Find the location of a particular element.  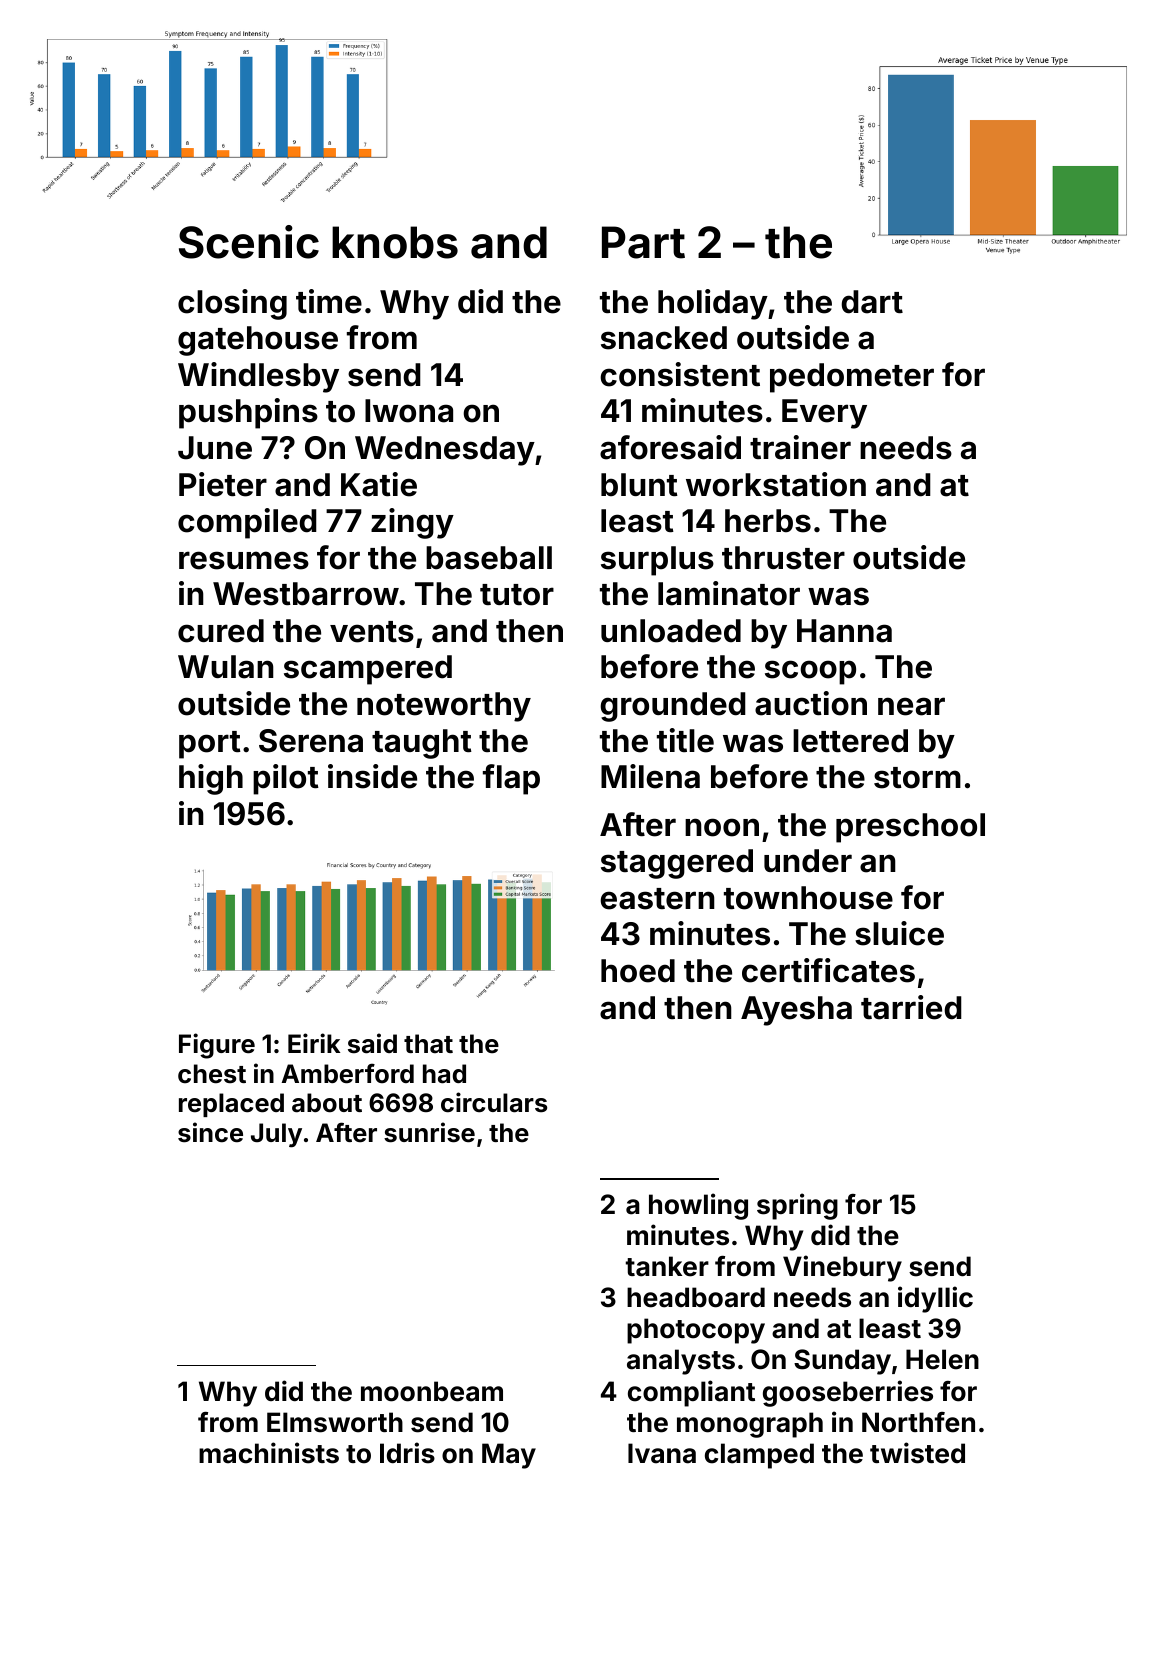

herbs is located at coordinates (768, 521).
